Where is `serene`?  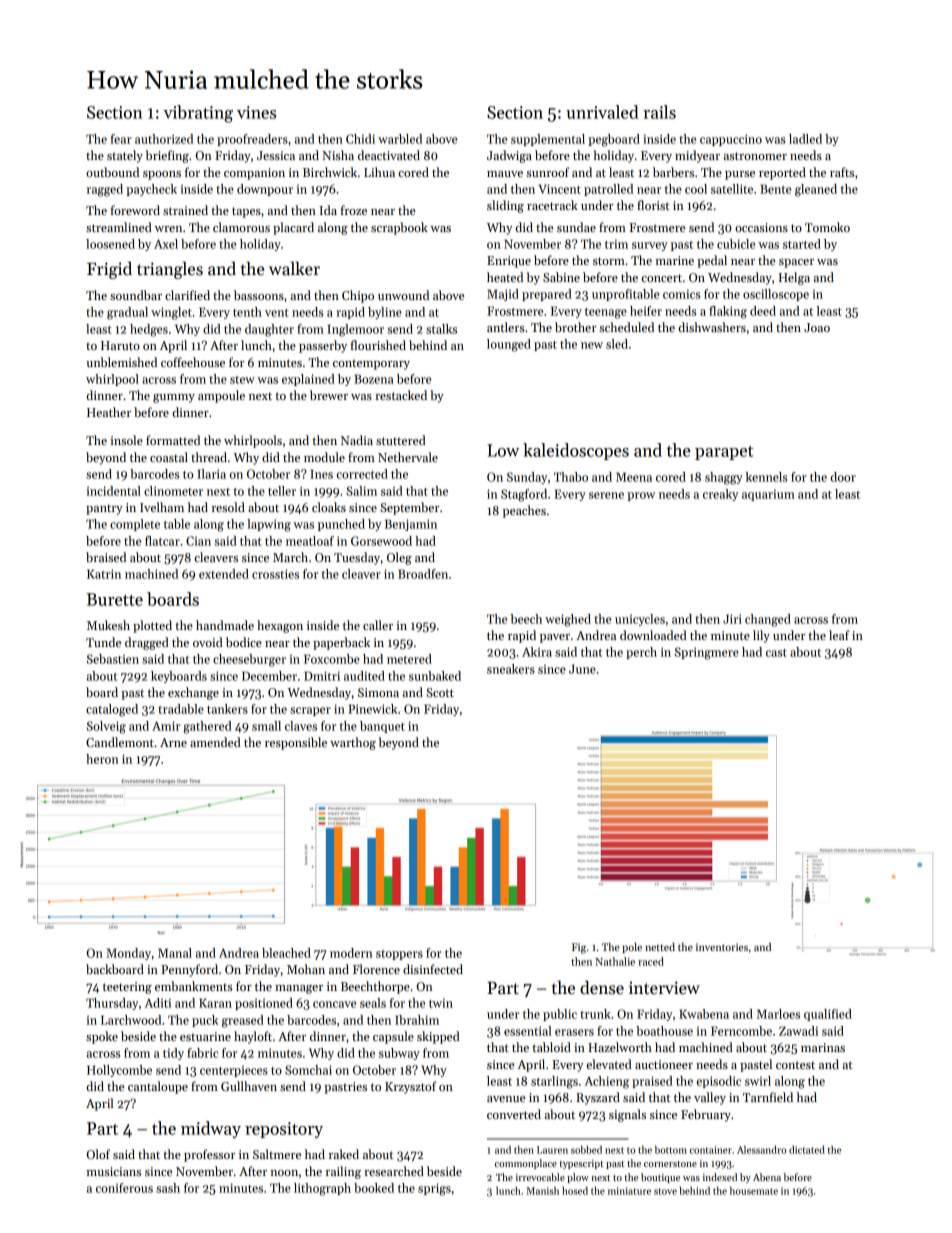
serene is located at coordinates (606, 495).
